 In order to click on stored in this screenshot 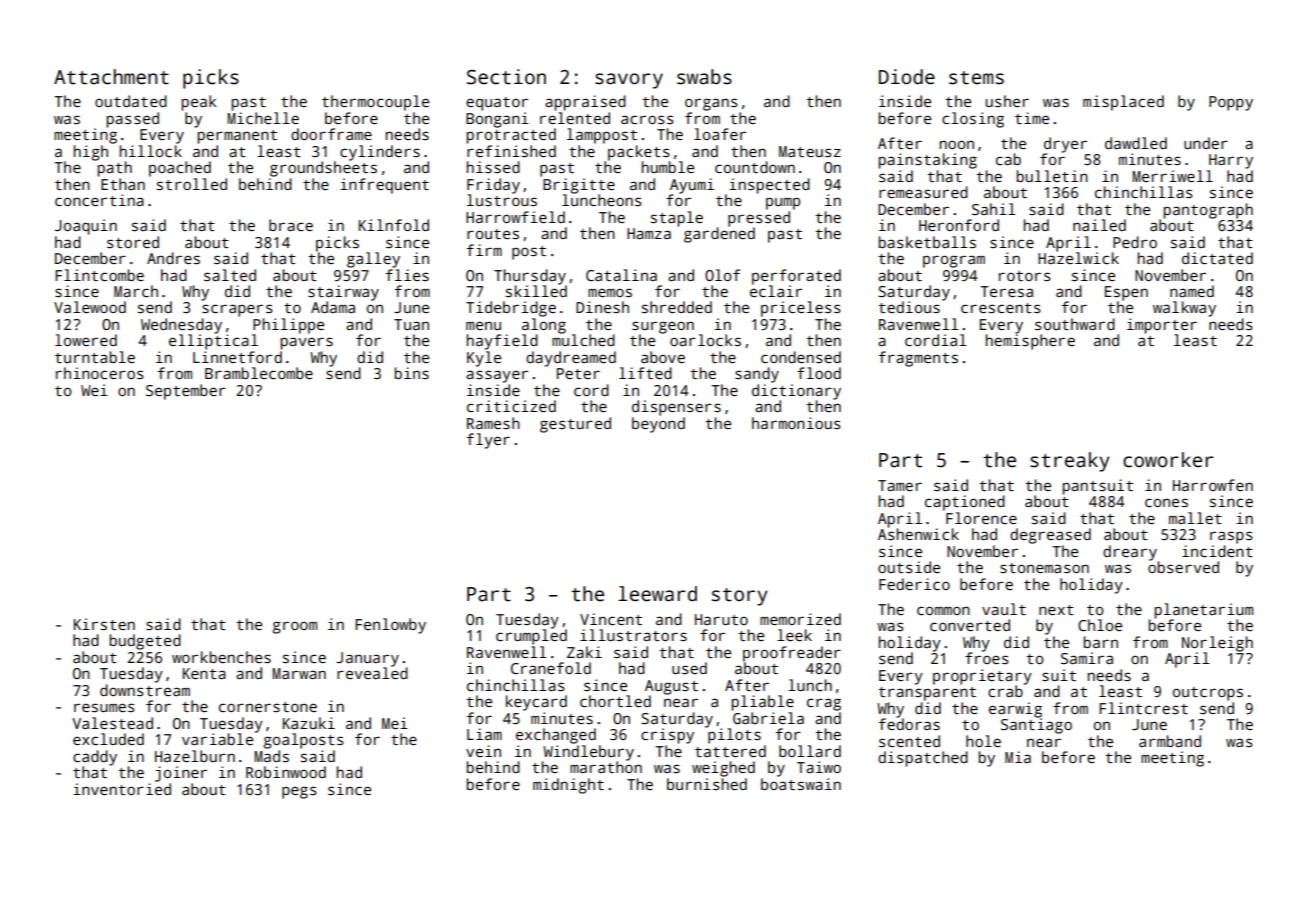, I will do `click(133, 242)`.
